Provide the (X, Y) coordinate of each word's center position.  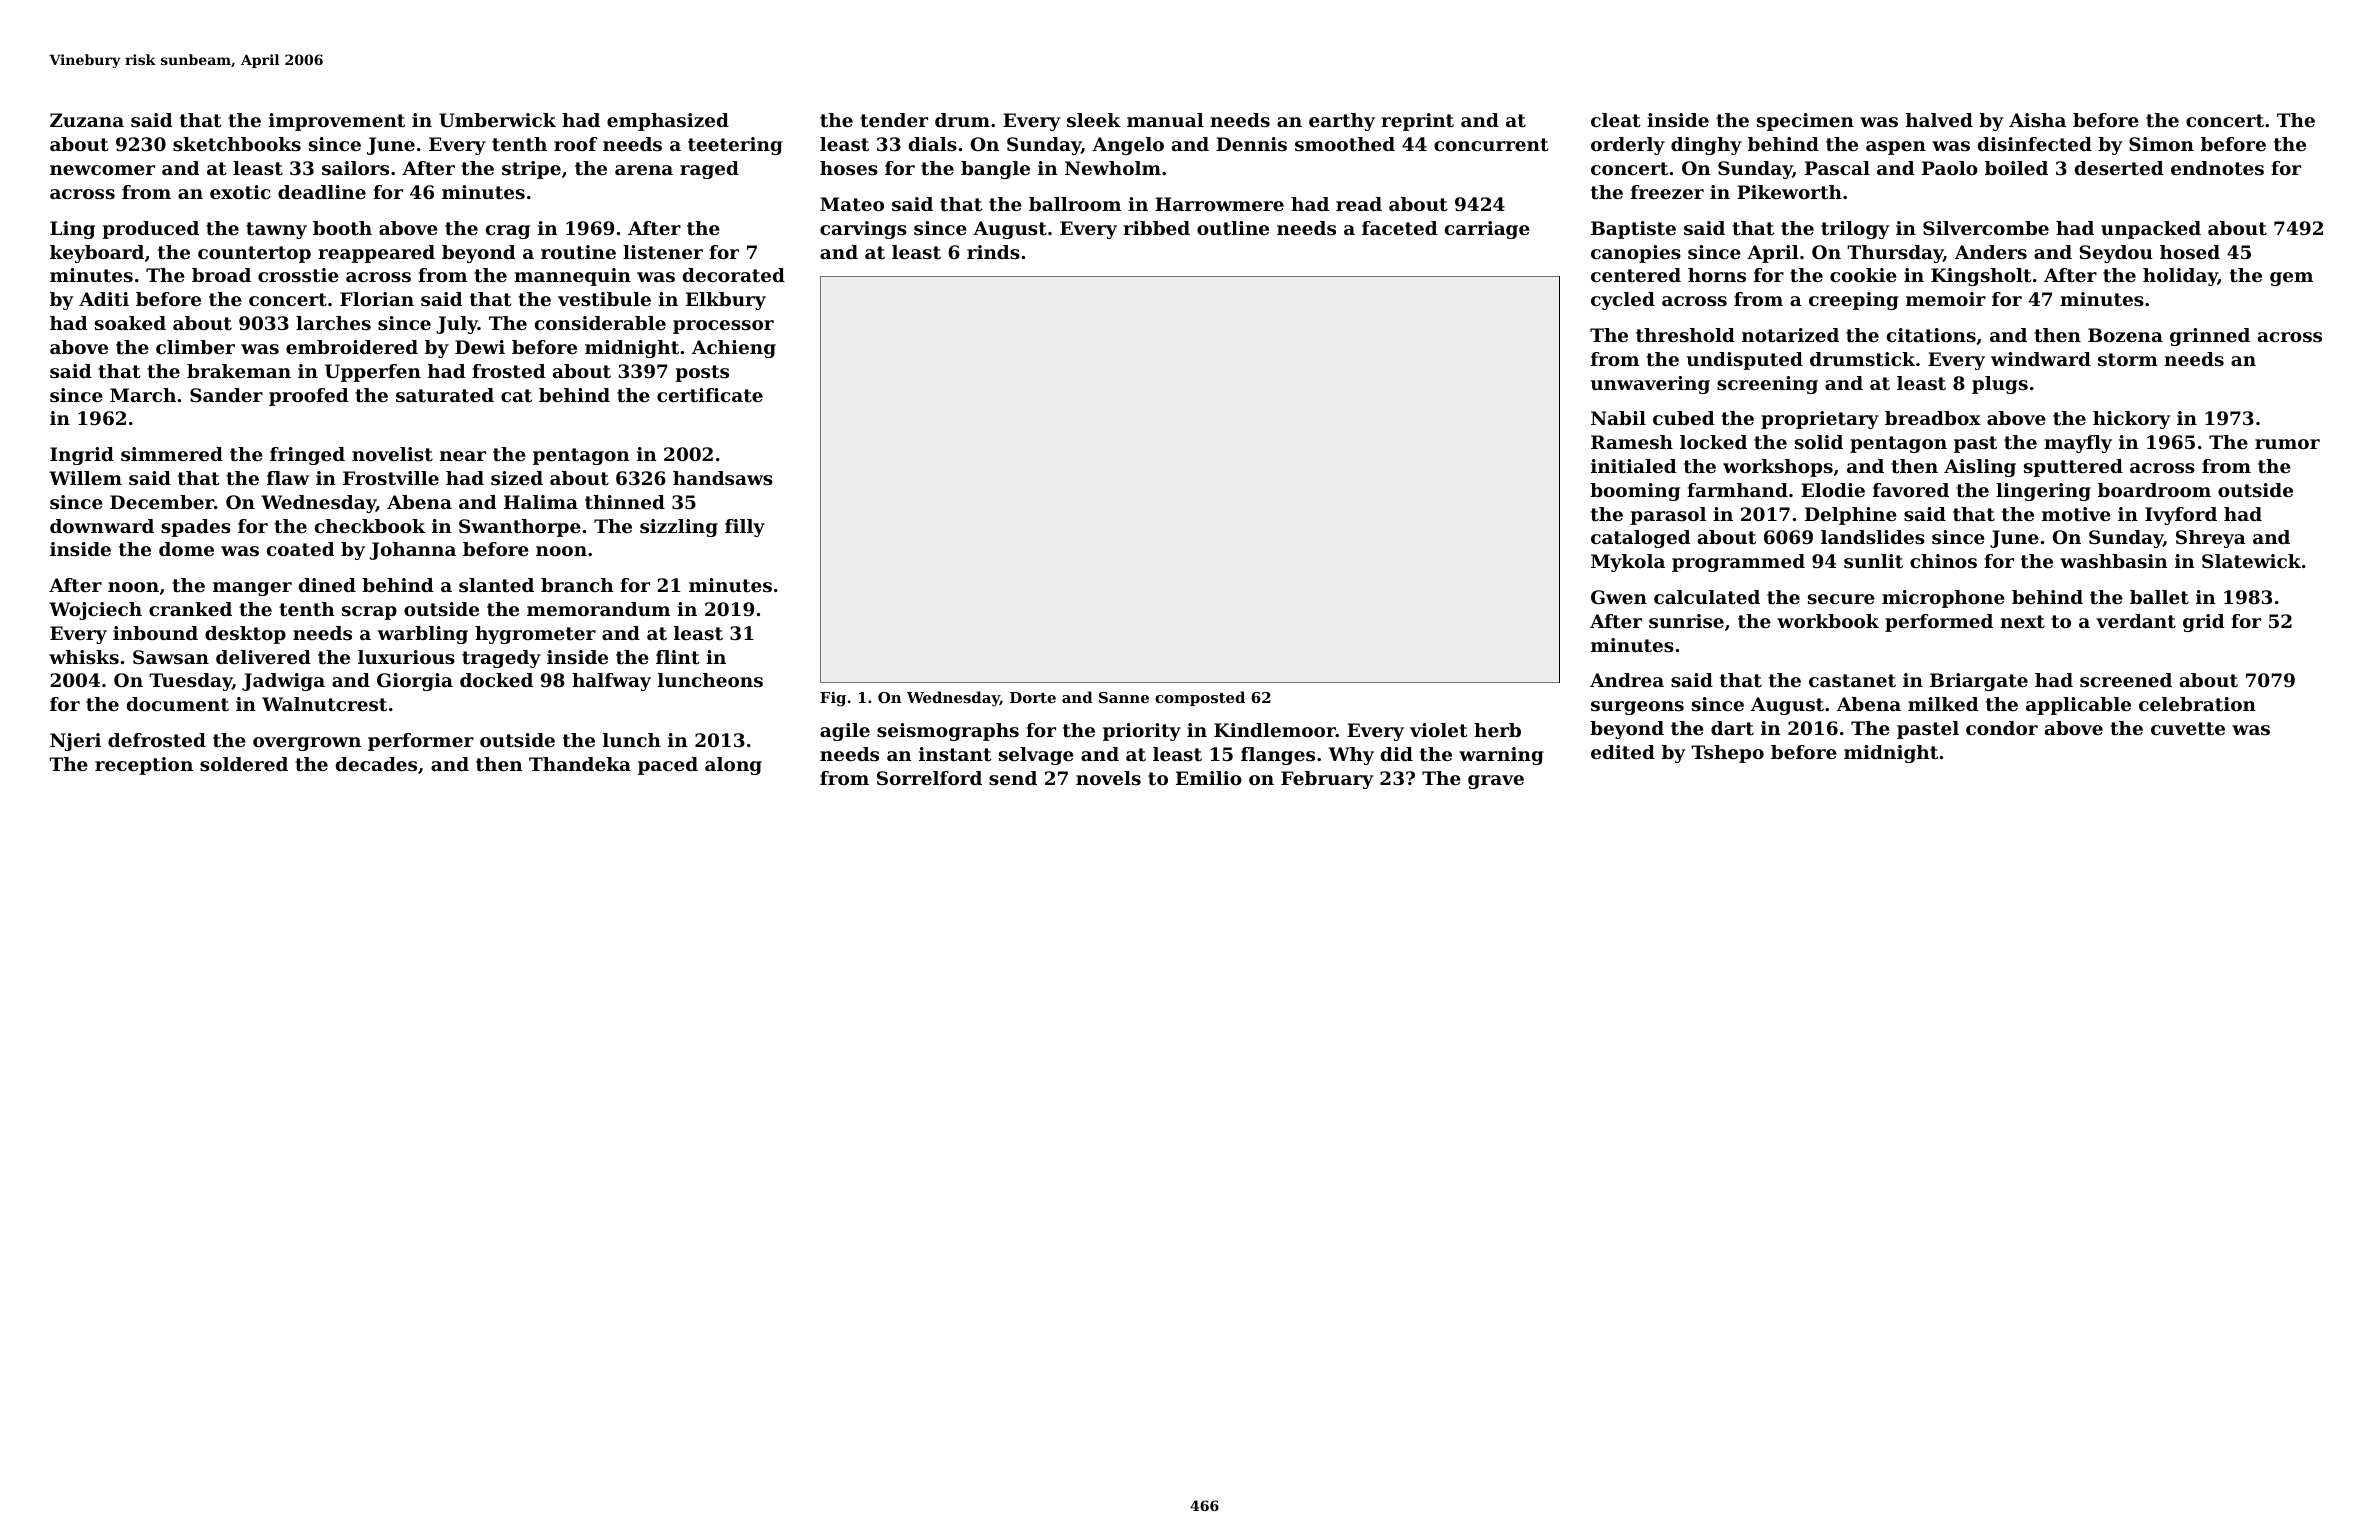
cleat (1616, 120)
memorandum (598, 609)
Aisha (2037, 120)
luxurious (406, 657)
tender (894, 120)
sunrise (1686, 621)
